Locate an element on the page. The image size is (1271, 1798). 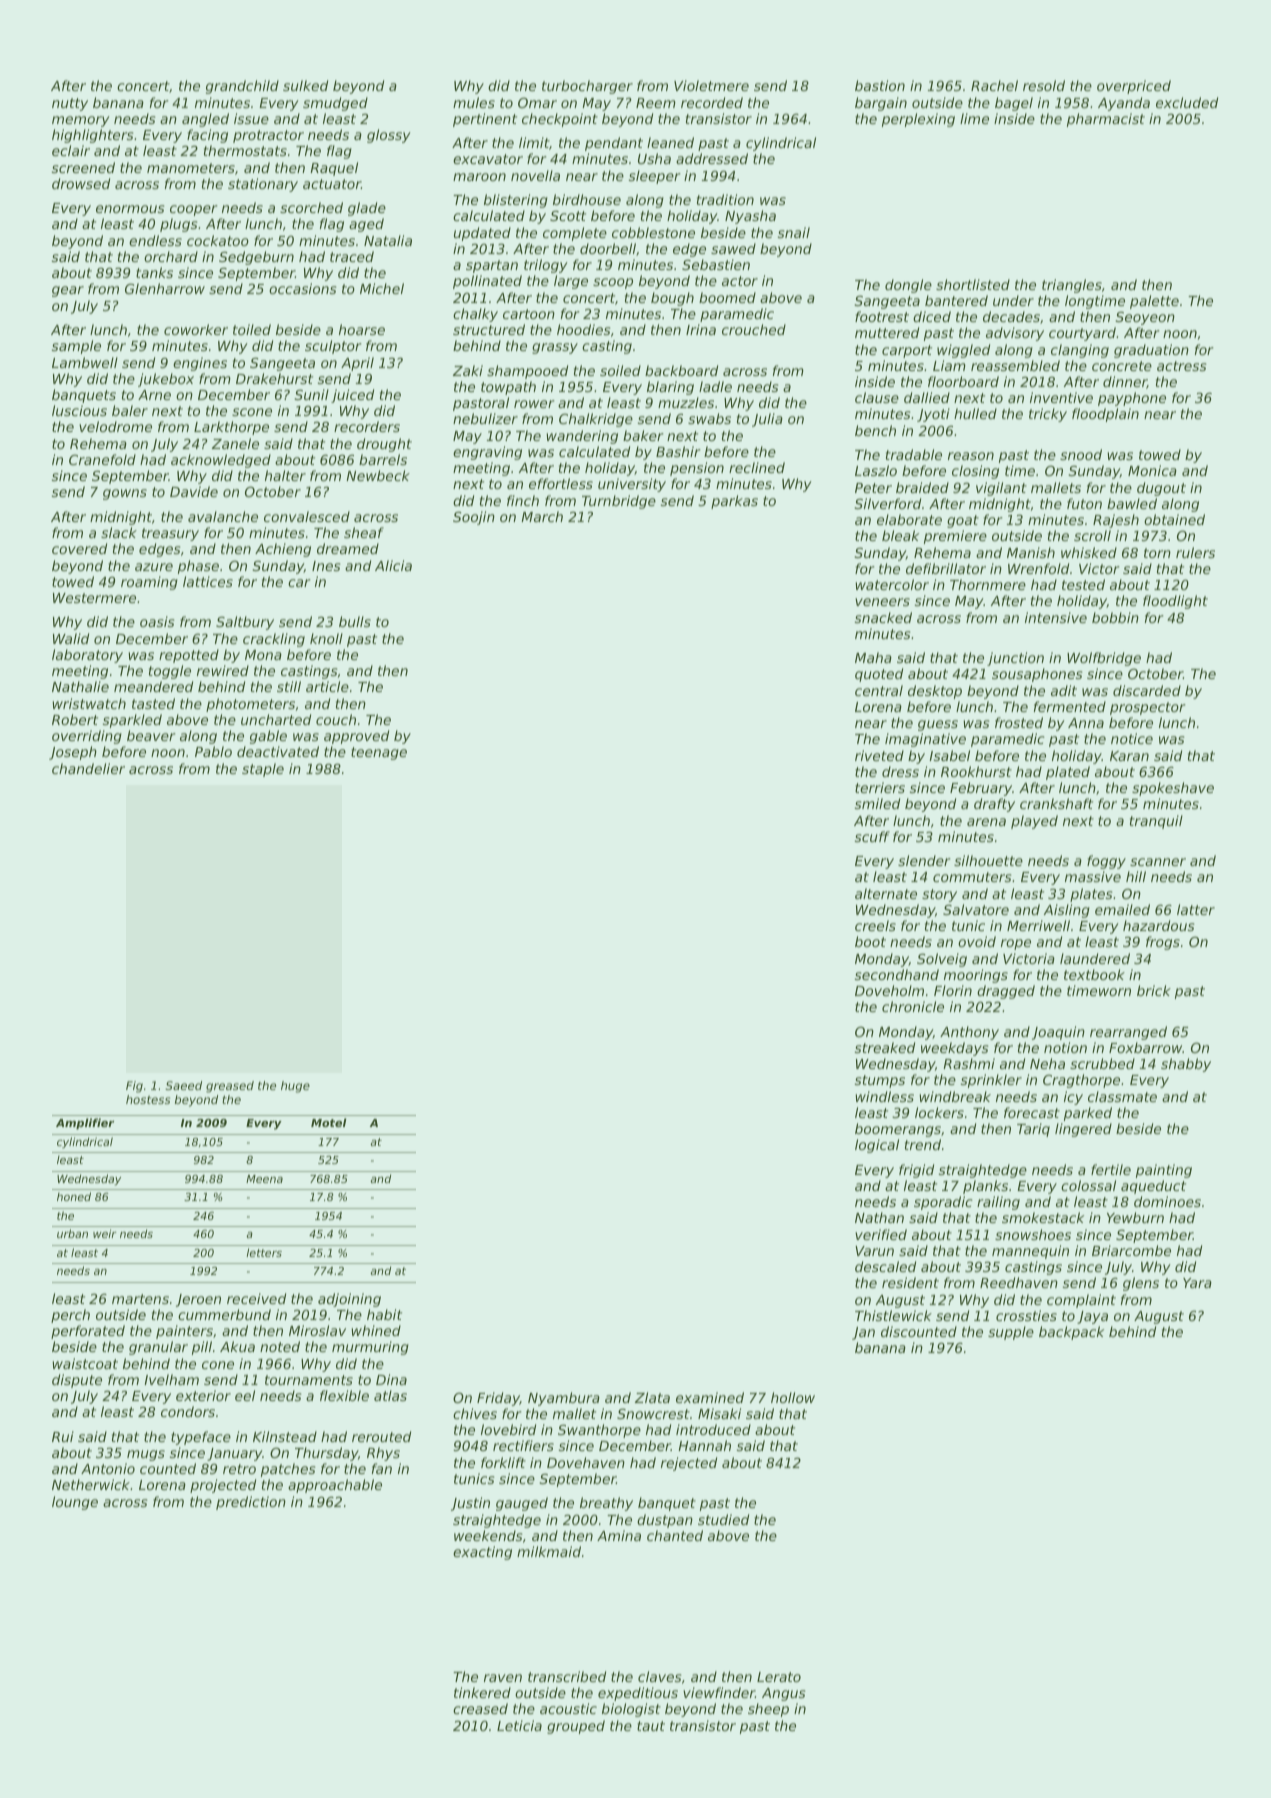
Violetmere is located at coordinates (711, 85).
